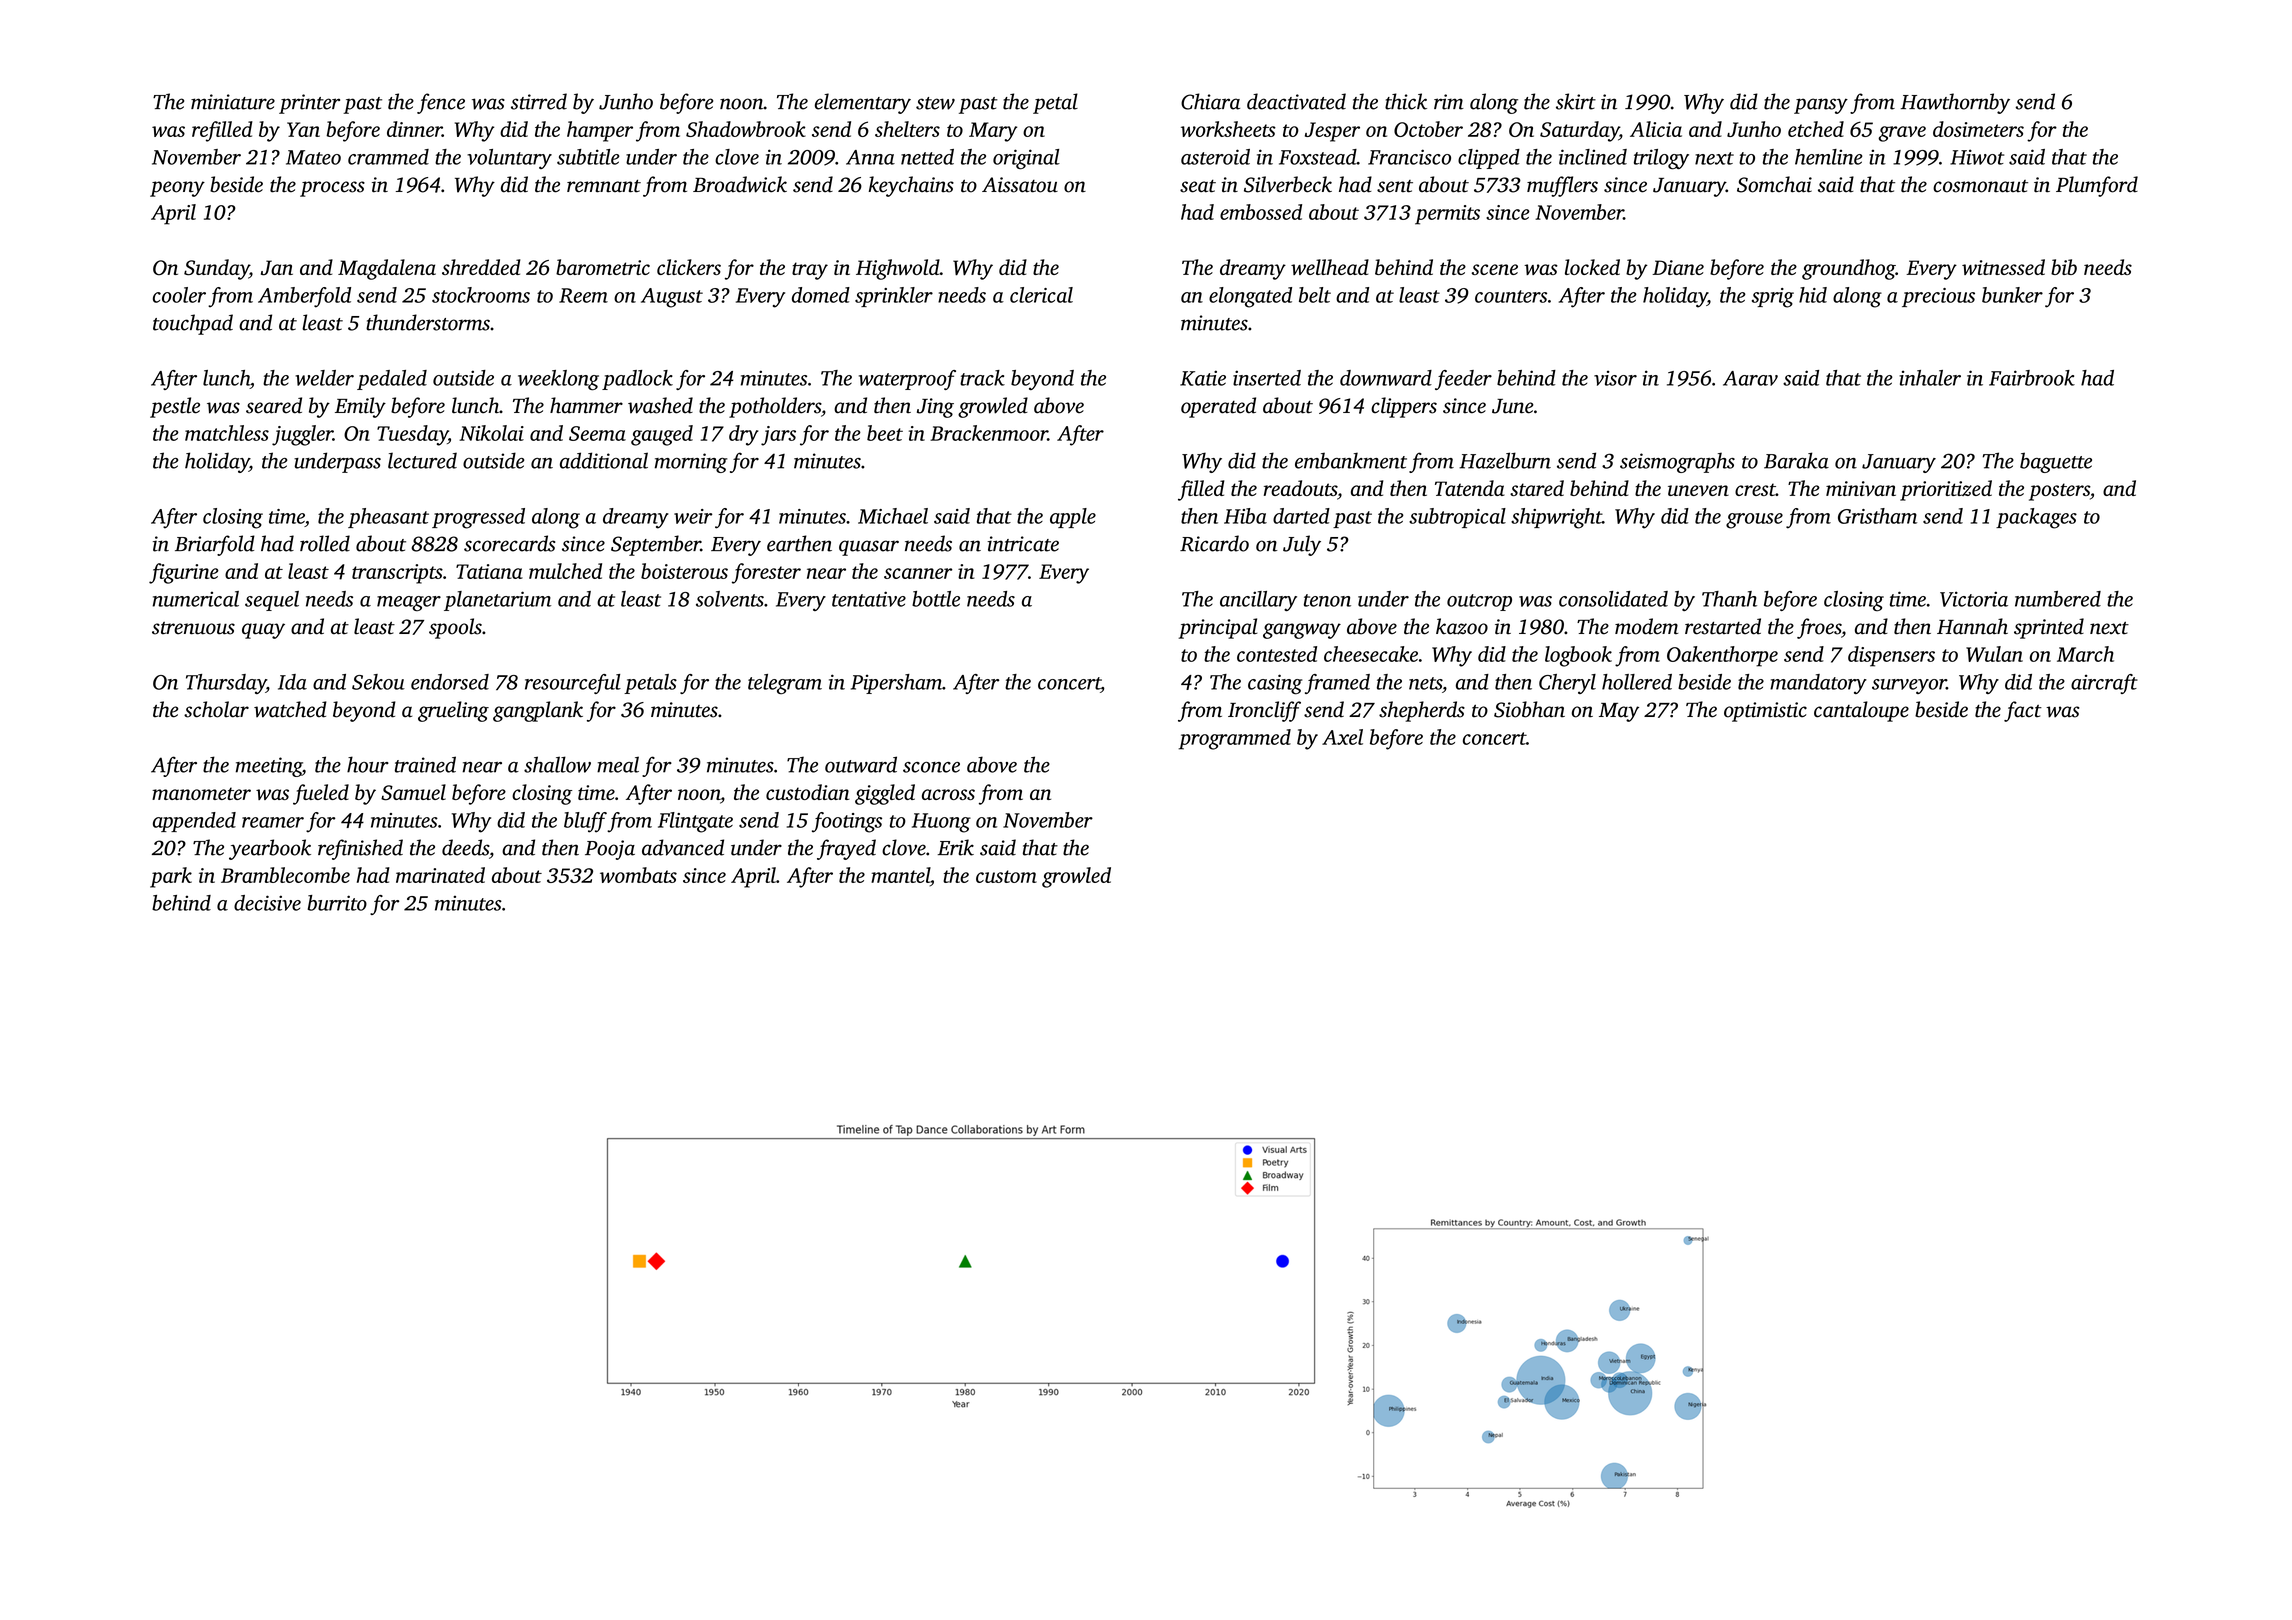  What do you see at coordinates (662, 435) in the screenshot?
I see `gauged` at bounding box center [662, 435].
